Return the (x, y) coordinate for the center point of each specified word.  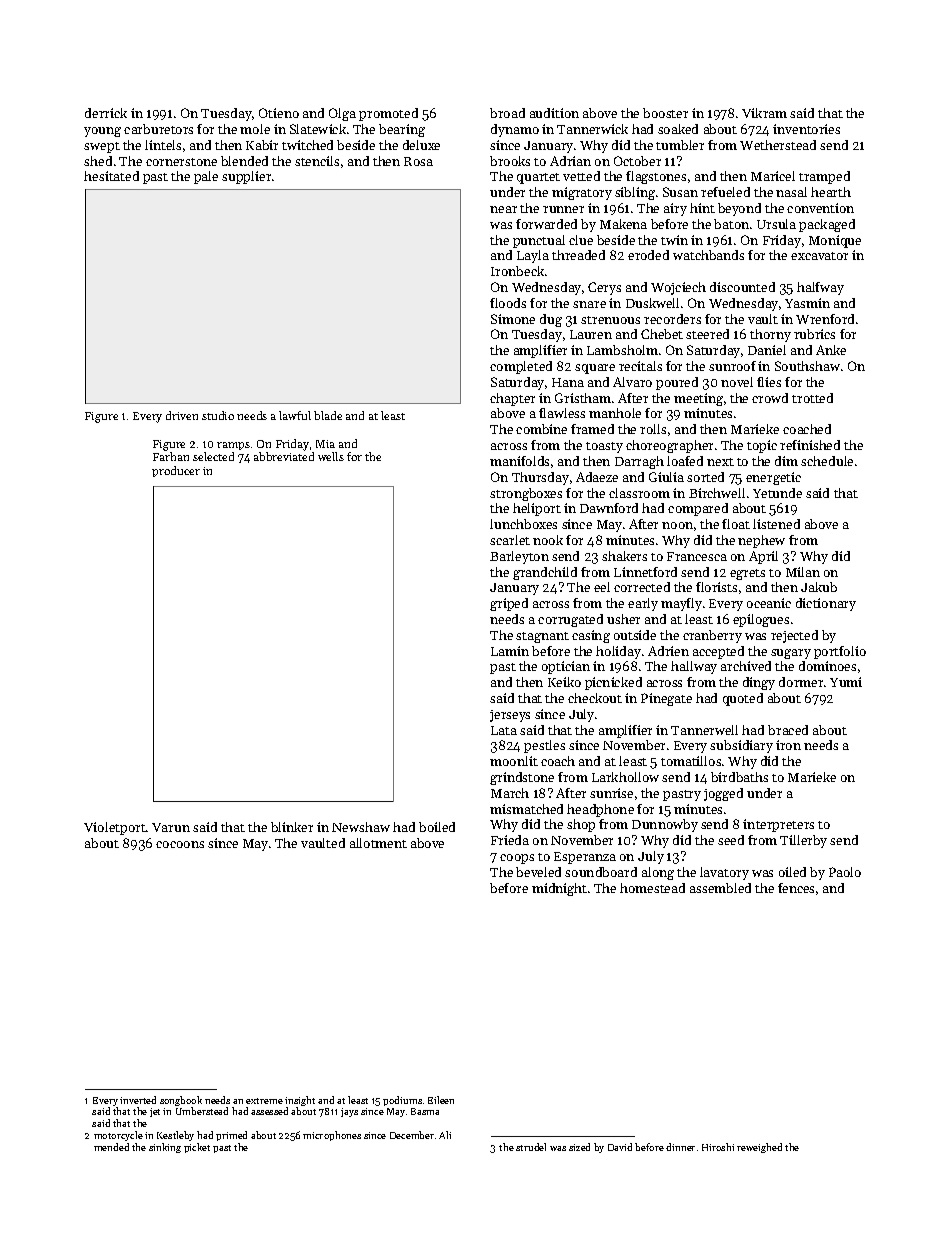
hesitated (111, 176)
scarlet (510, 540)
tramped (824, 177)
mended (111, 1147)
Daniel (767, 350)
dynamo (515, 130)
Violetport (115, 828)
